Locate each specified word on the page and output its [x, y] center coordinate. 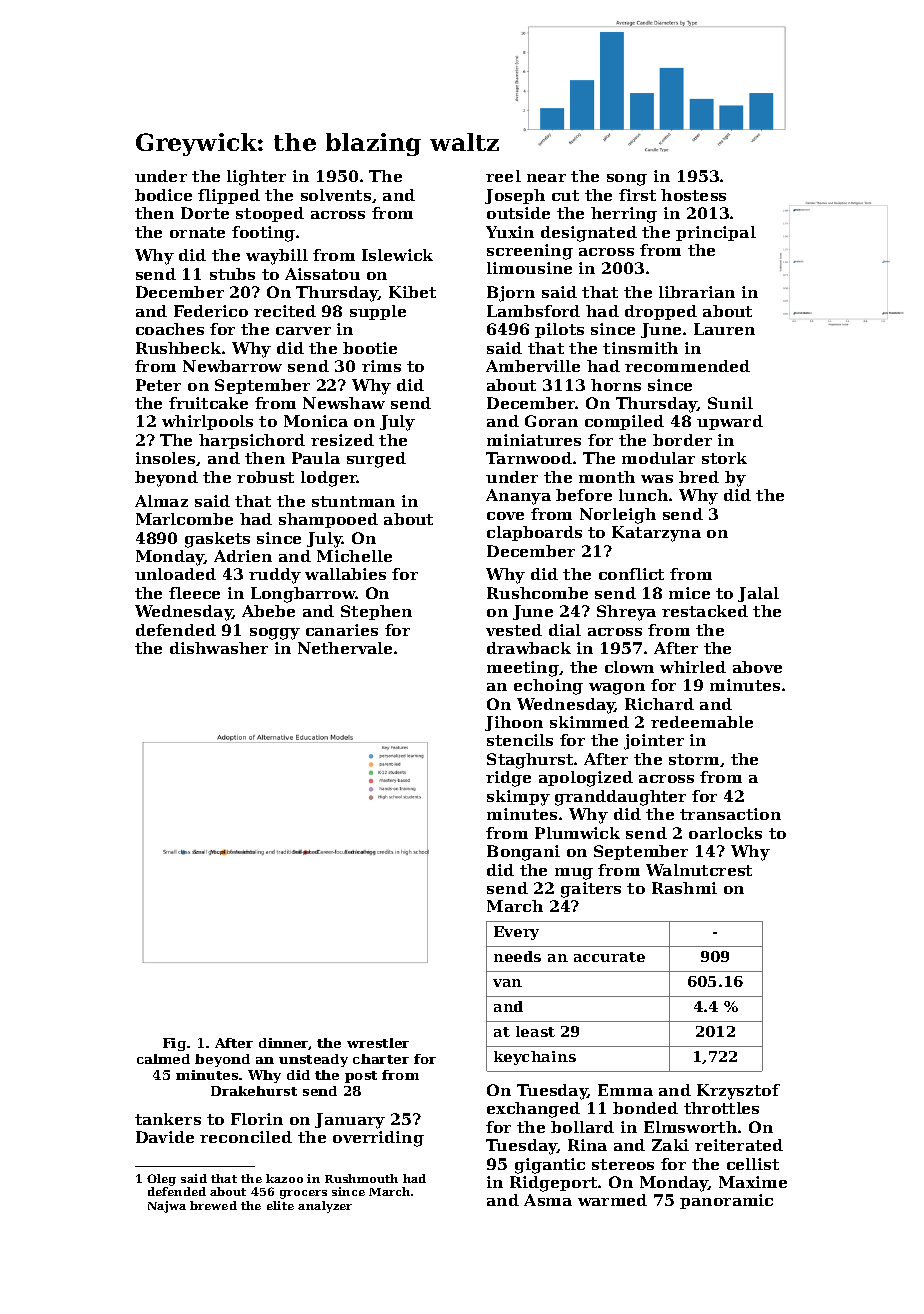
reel [503, 176]
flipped [229, 196]
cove [505, 516]
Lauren [724, 329]
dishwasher [219, 648]
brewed [213, 1205]
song [627, 180]
